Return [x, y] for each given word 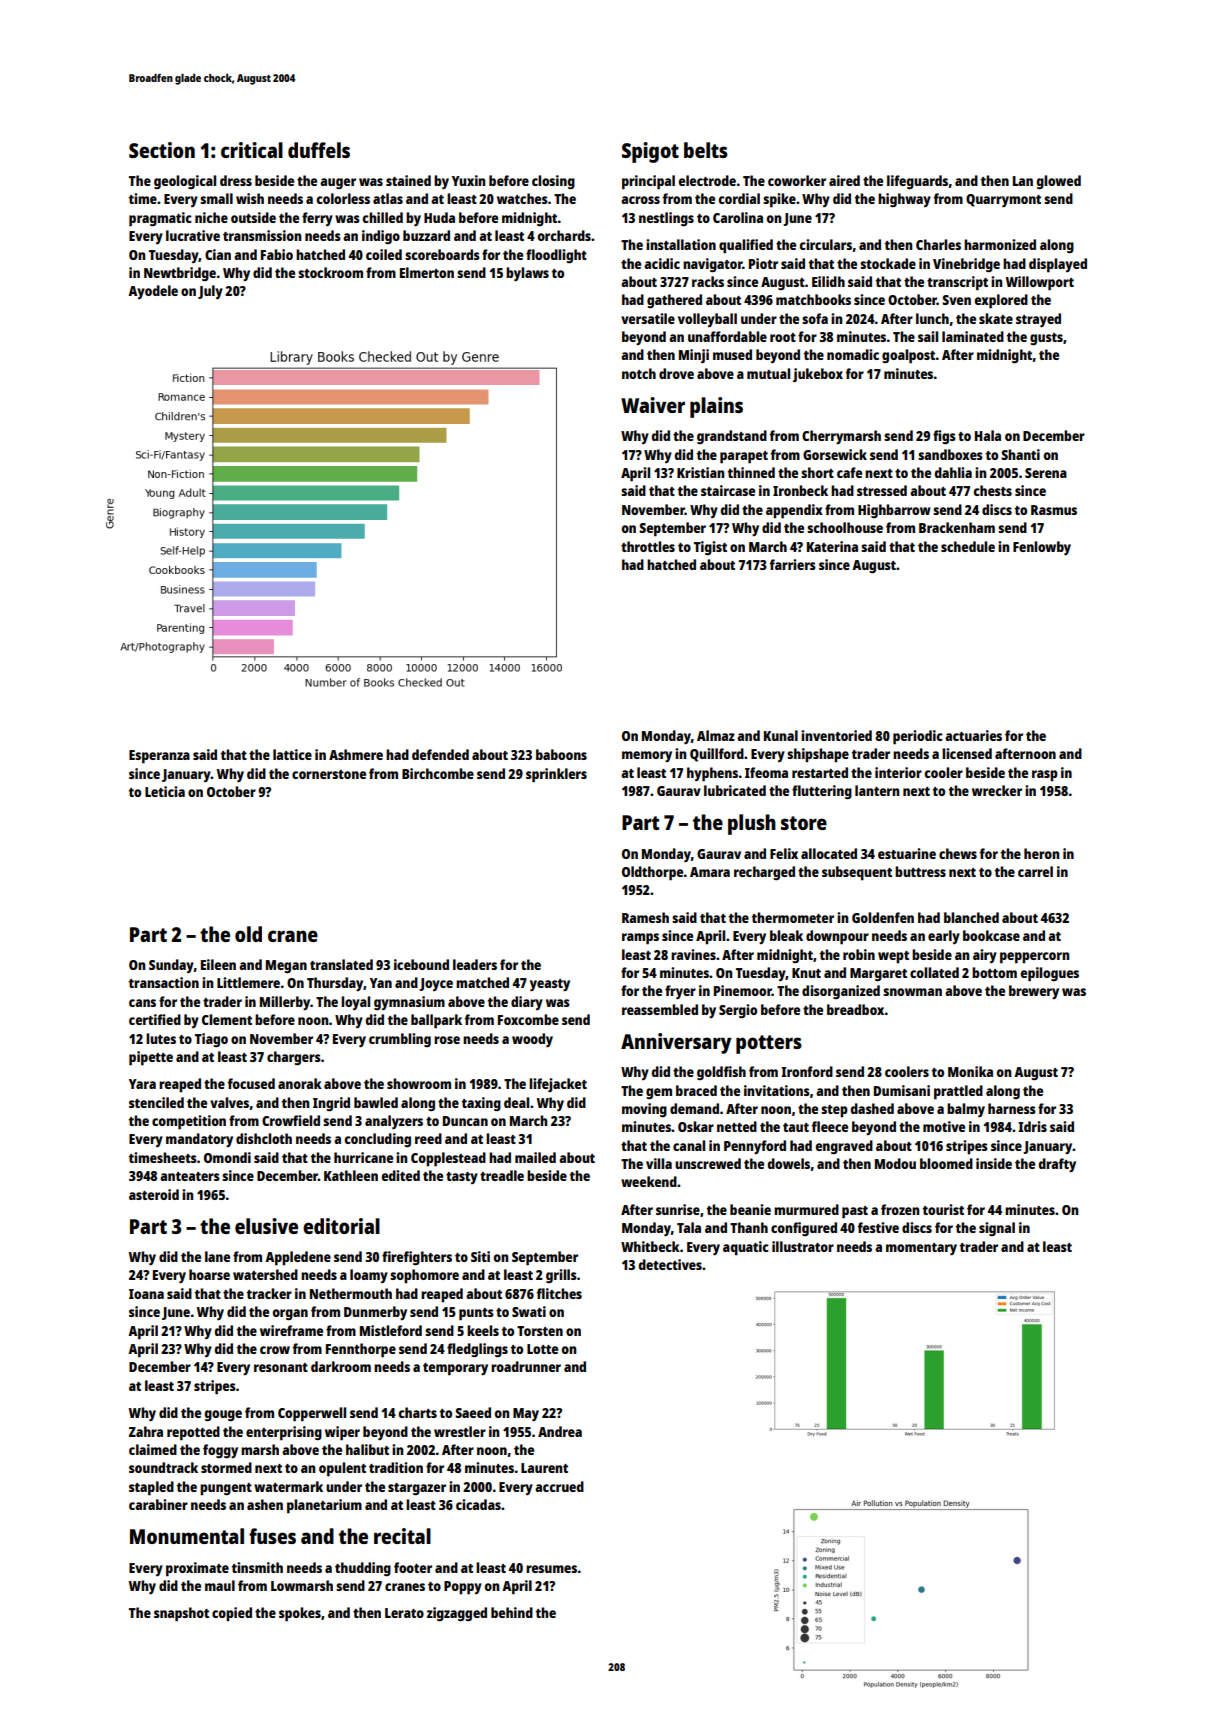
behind [512, 1612]
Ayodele [153, 292]
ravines [693, 954]
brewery [1034, 992]
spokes [300, 1614]
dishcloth [264, 1138]
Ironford [807, 1071]
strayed [1038, 320]
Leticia [165, 791]
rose [447, 1040]
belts [706, 150]
